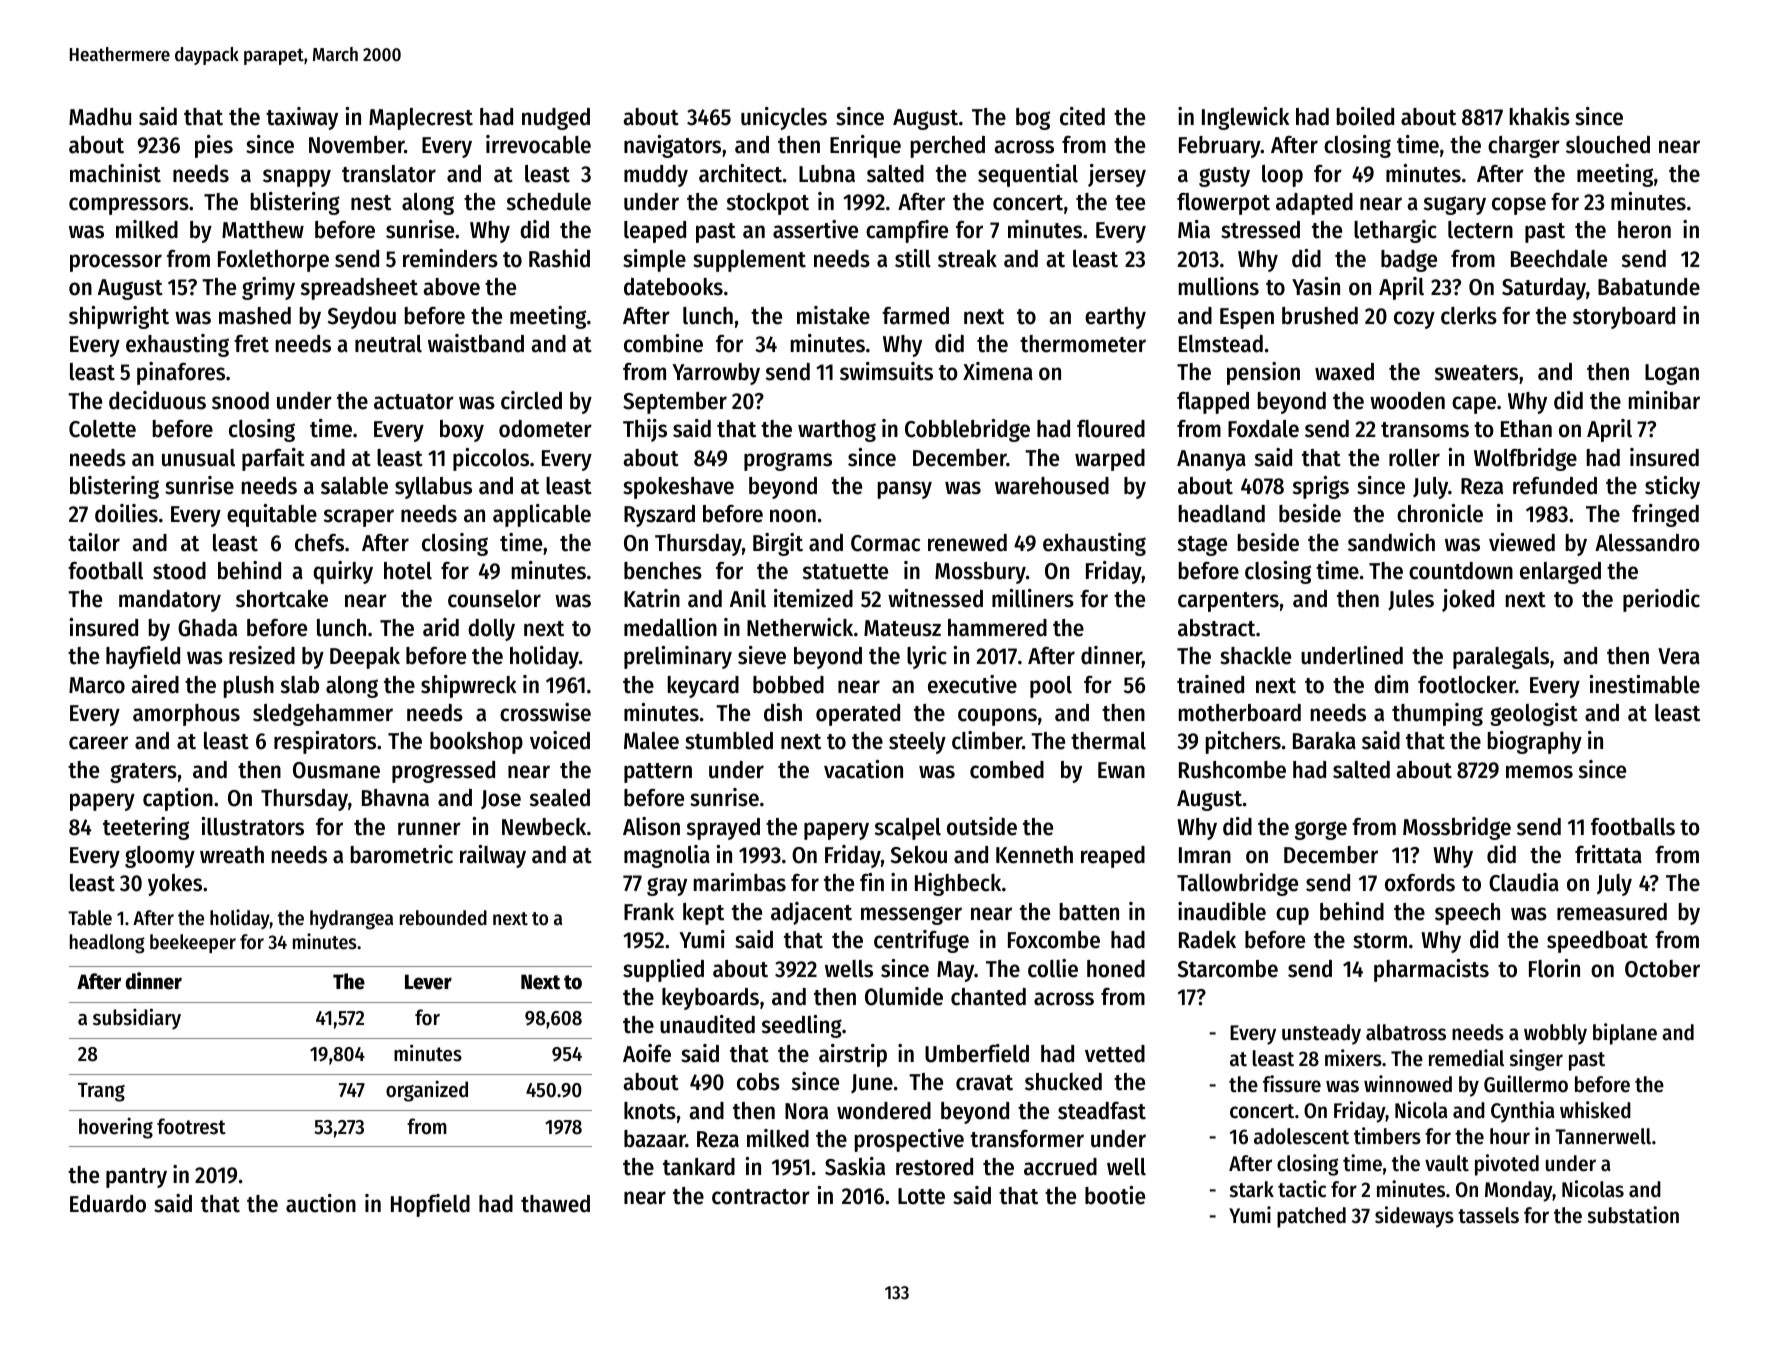 This image has height=1367, width=1769. What do you see at coordinates (263, 230) in the image?
I see `Matthew` at bounding box center [263, 230].
